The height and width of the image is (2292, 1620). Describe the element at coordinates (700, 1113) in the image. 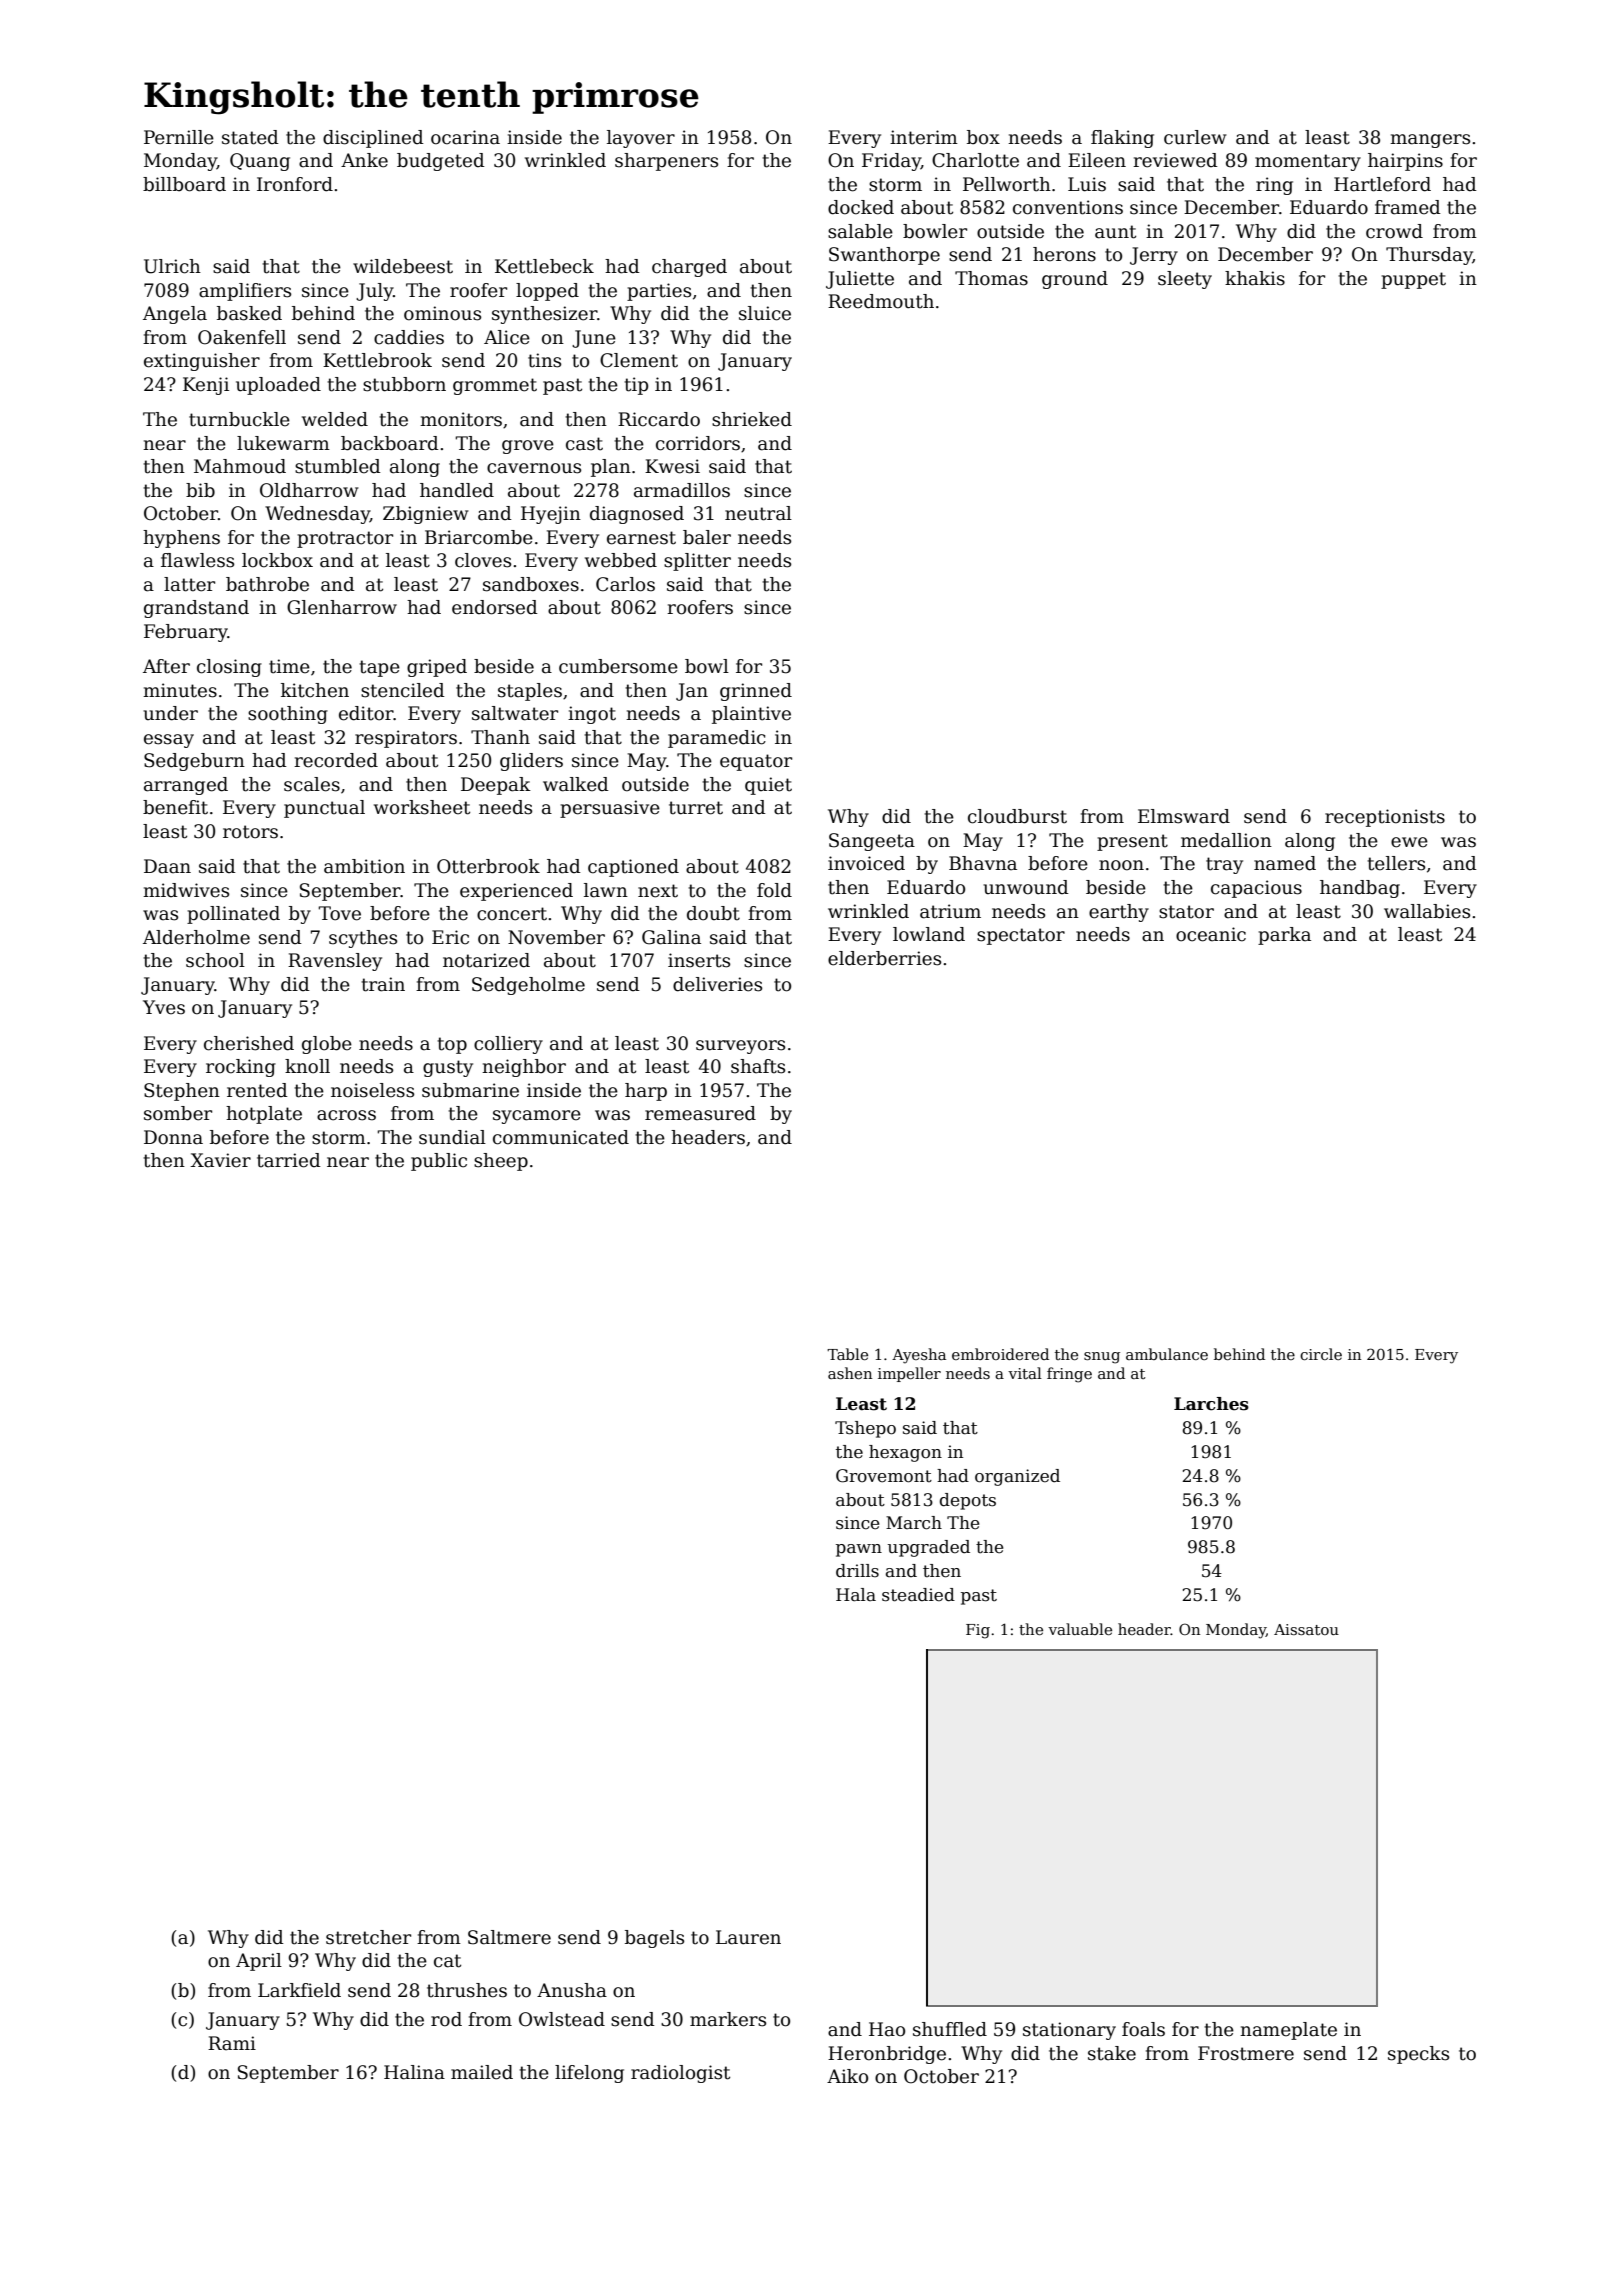

I see `remeasured` at that location.
